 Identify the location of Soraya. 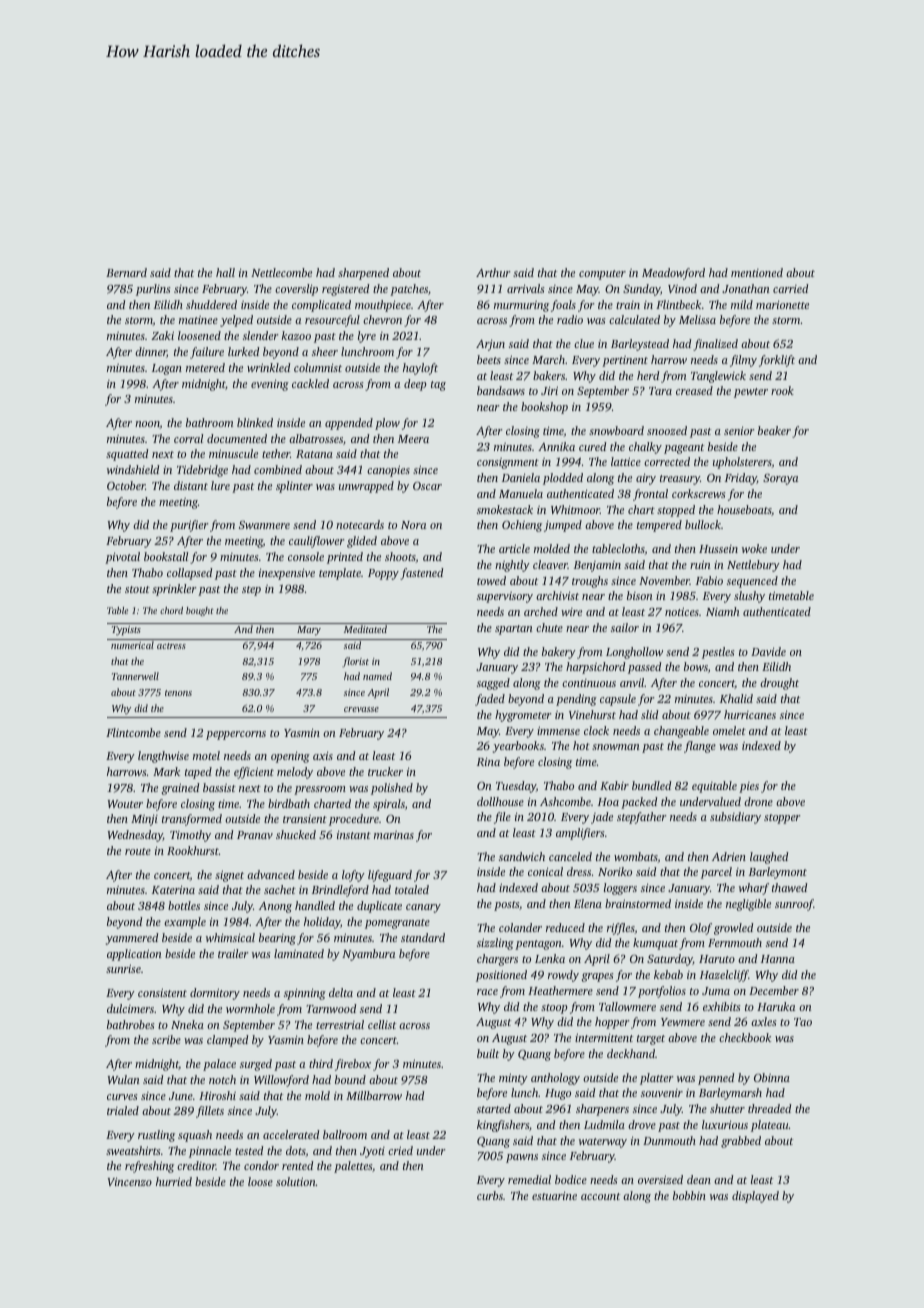
(780, 479).
